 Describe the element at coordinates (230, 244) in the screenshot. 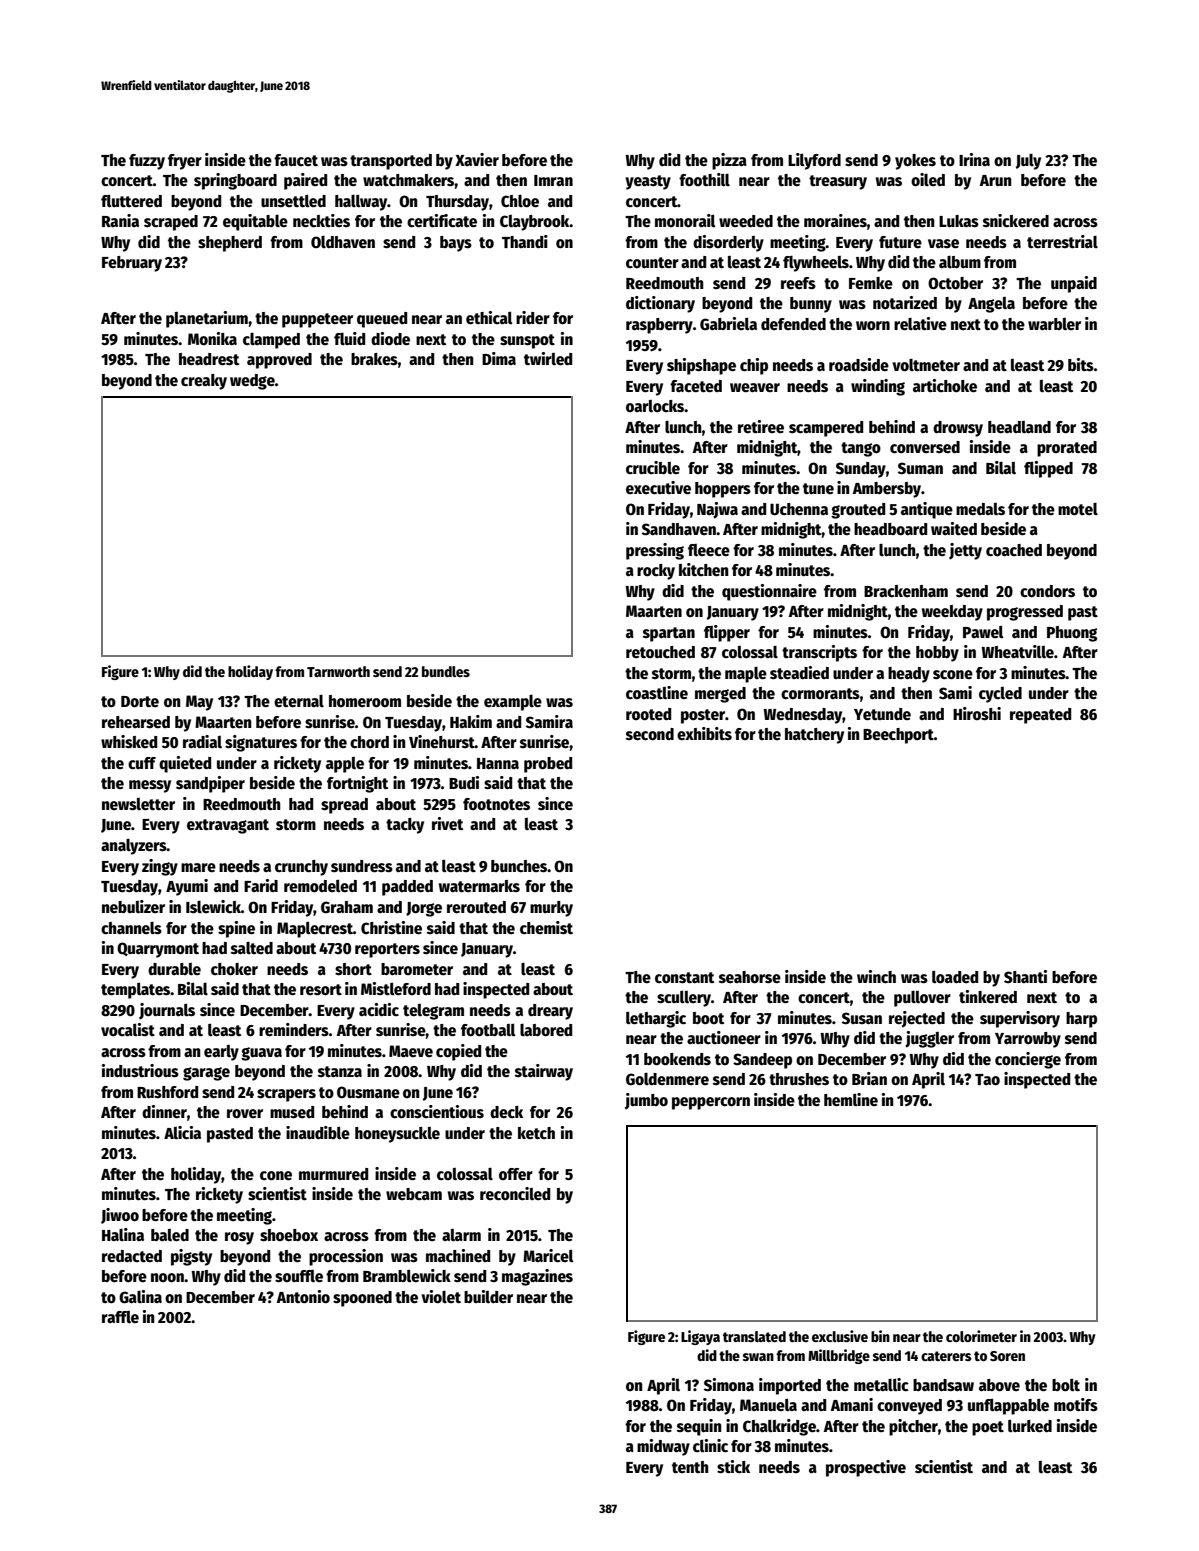

I see `shepherd` at that location.
